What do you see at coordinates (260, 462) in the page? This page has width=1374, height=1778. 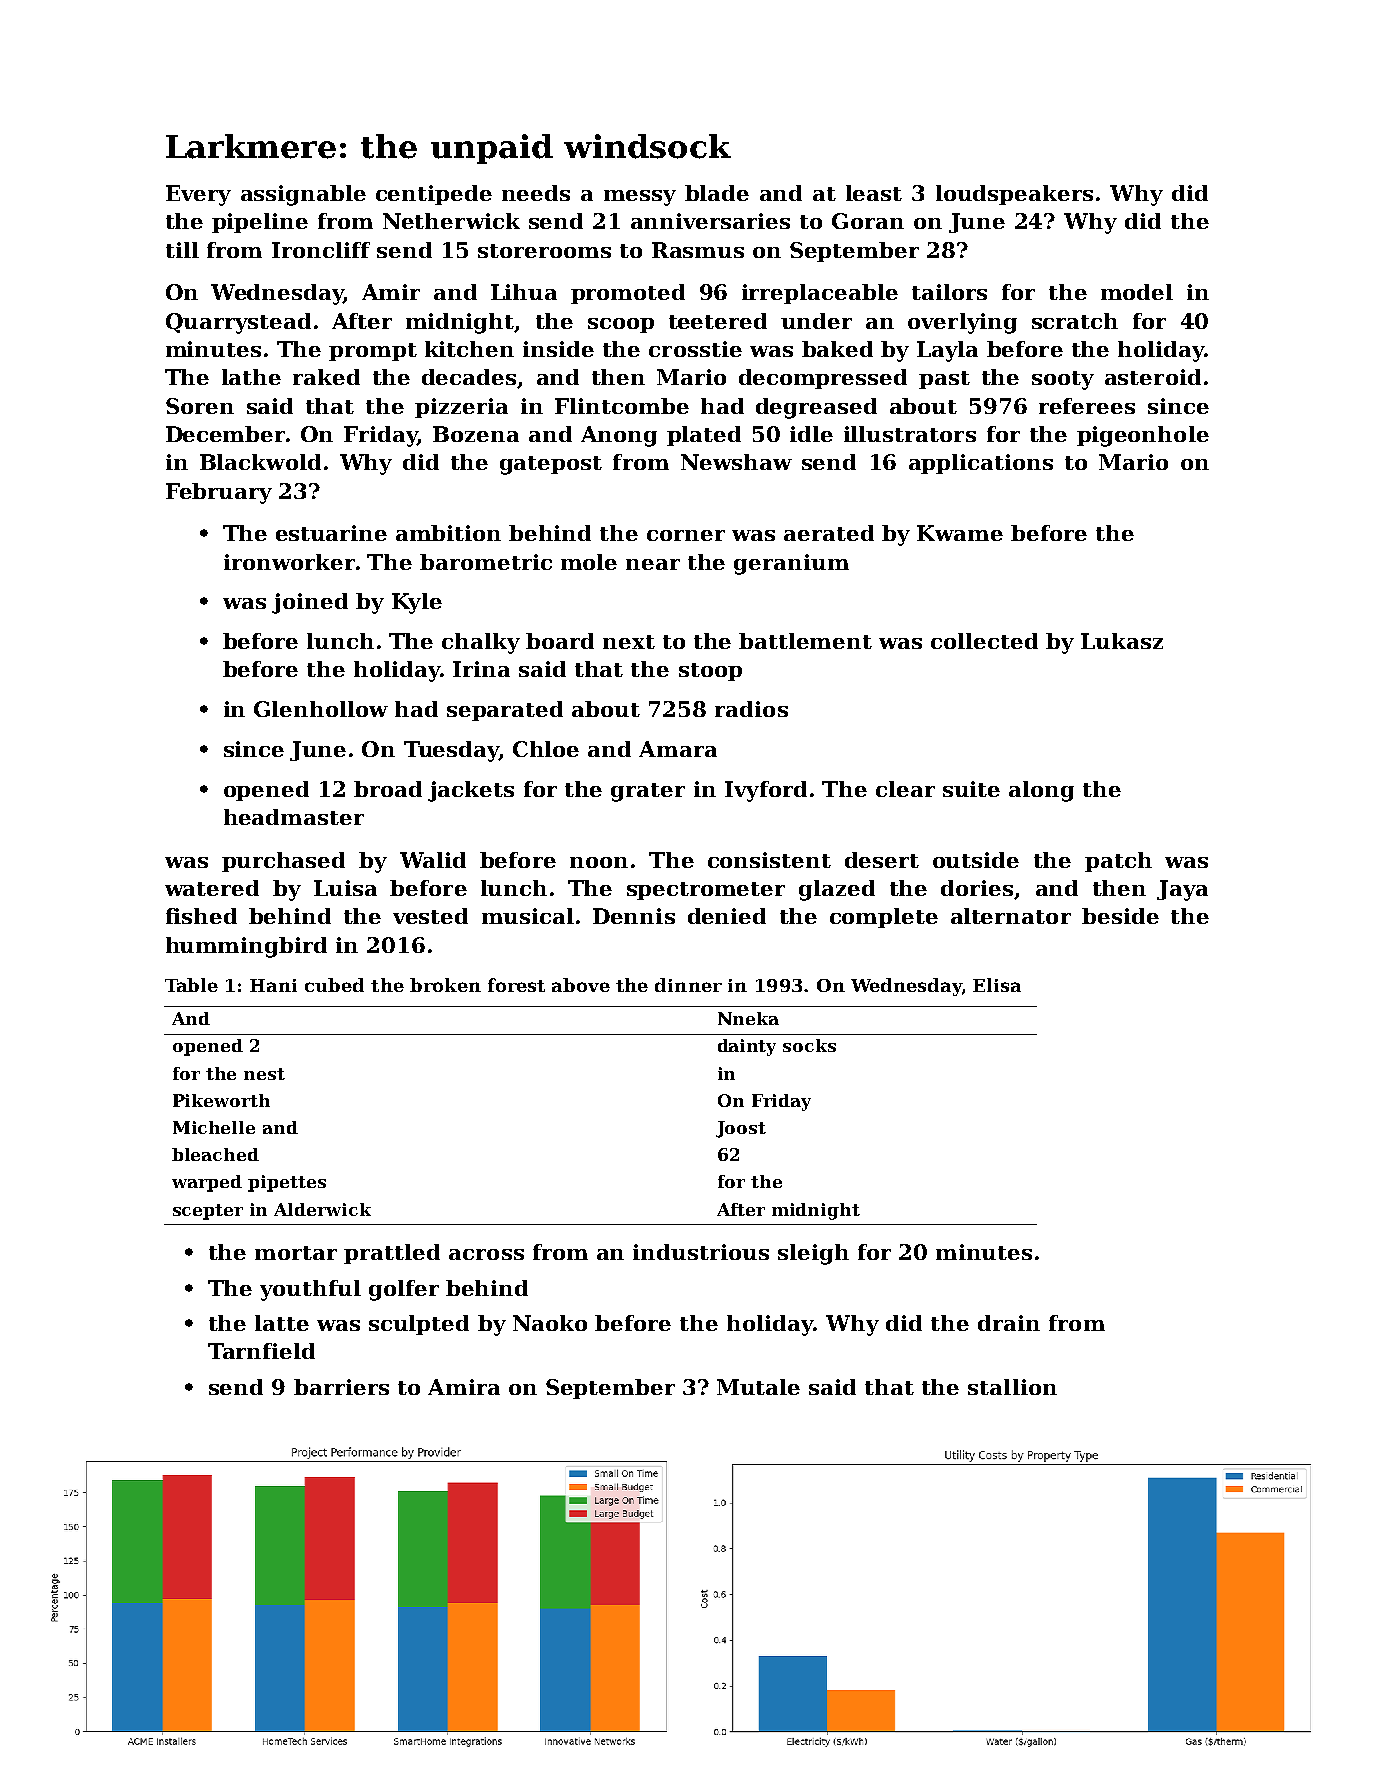 I see `Blackwold` at bounding box center [260, 462].
